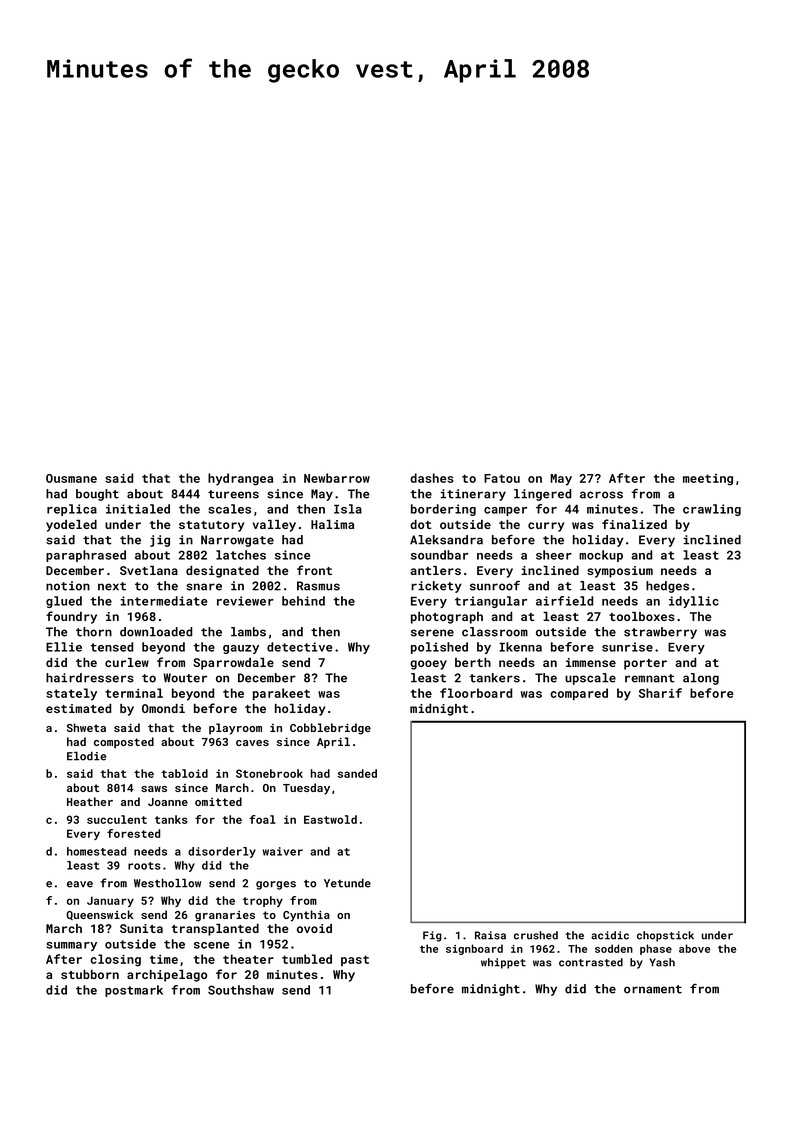  What do you see at coordinates (495, 632) in the document?
I see `classroom` at bounding box center [495, 632].
